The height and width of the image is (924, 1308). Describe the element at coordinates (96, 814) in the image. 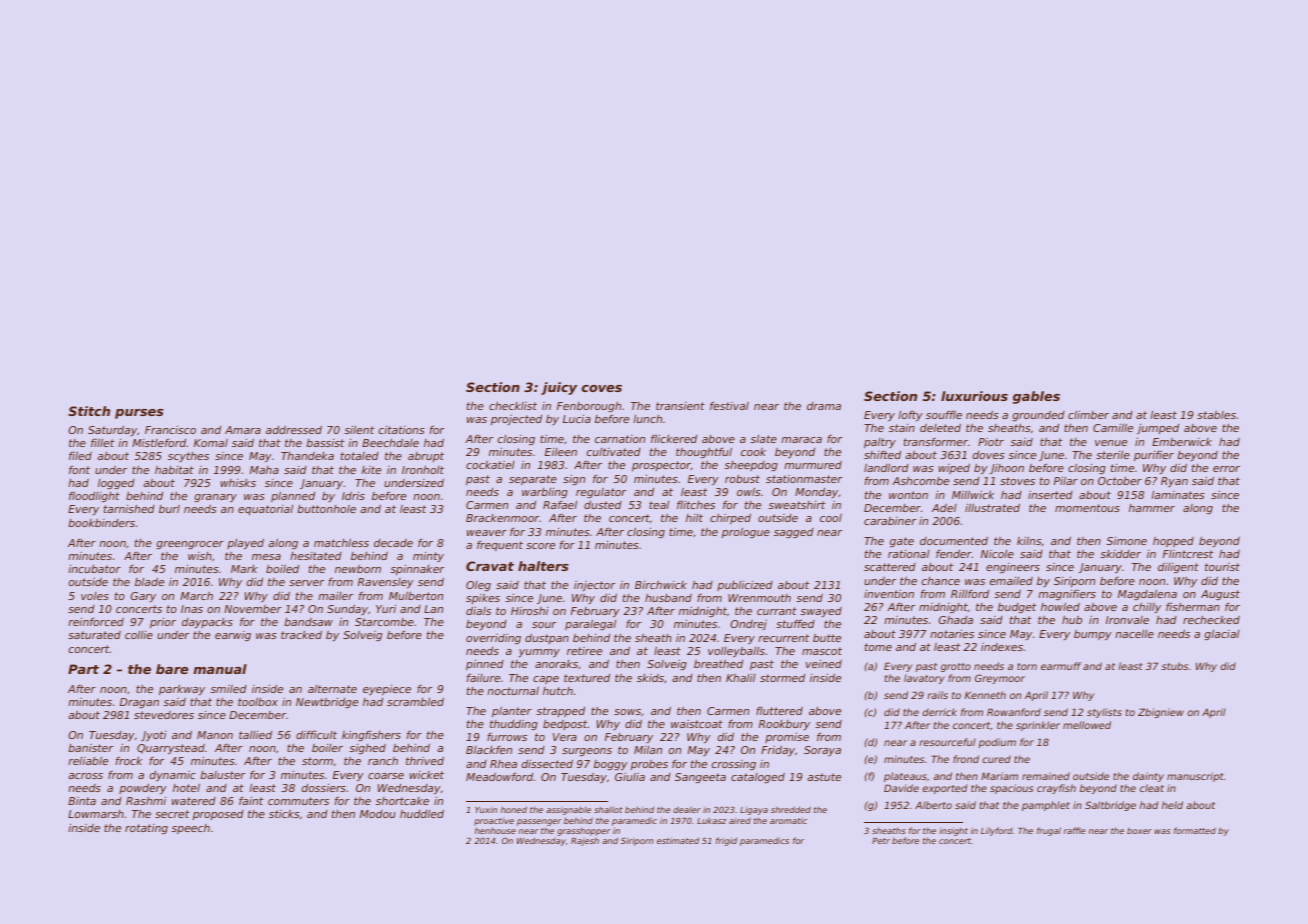

I see `Lowmarsh` at that location.
